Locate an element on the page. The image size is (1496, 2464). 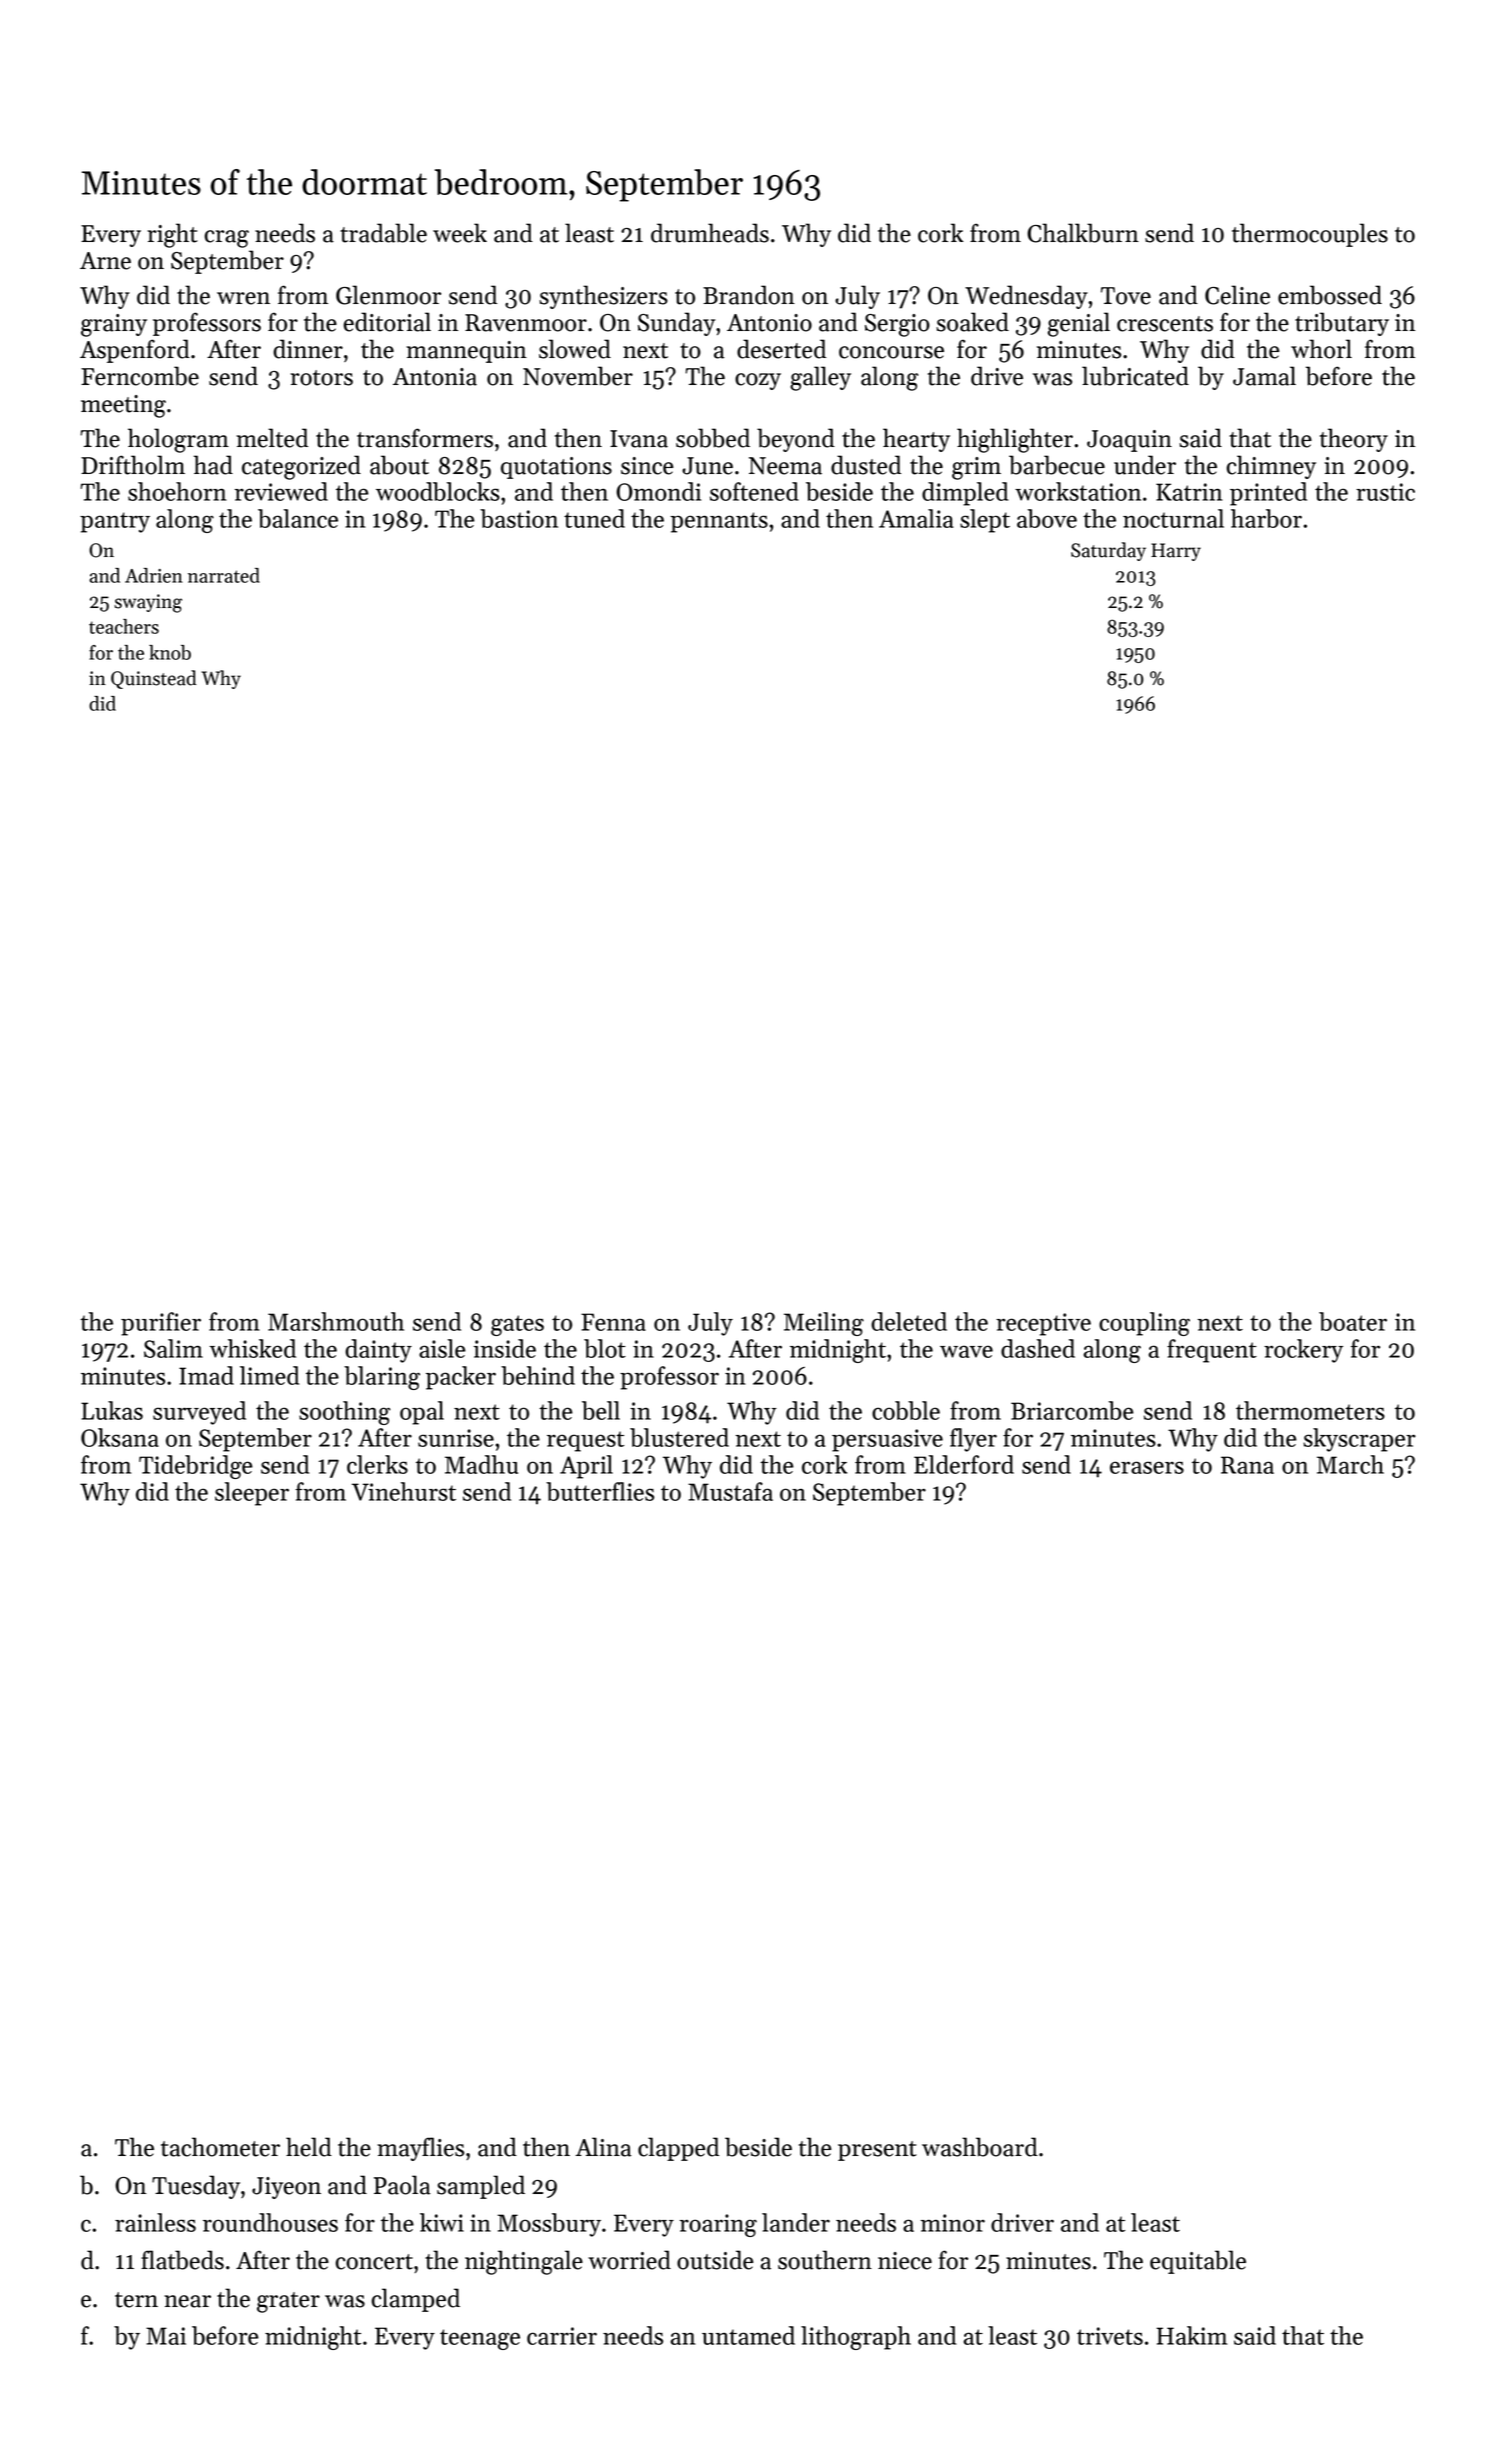
bastion is located at coordinates (519, 518).
